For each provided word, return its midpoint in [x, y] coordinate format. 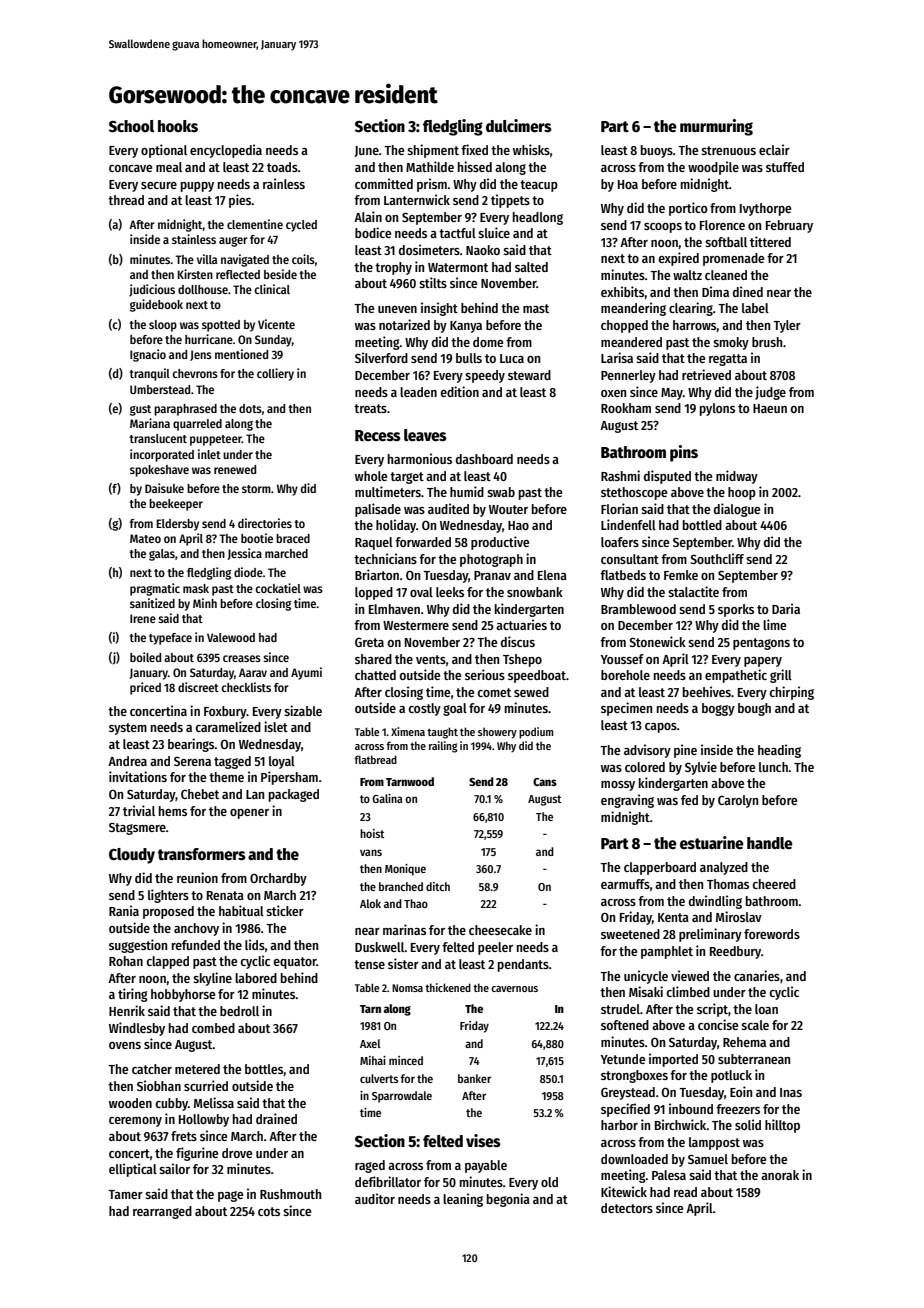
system [128, 729]
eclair [774, 149]
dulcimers [519, 126]
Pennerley [628, 376]
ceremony [135, 1122]
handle [770, 843]
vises [483, 1140]
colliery [275, 374]
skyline [212, 979]
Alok [370, 903]
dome [488, 342]
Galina [387, 798]
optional [164, 151]
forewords [772, 934]
